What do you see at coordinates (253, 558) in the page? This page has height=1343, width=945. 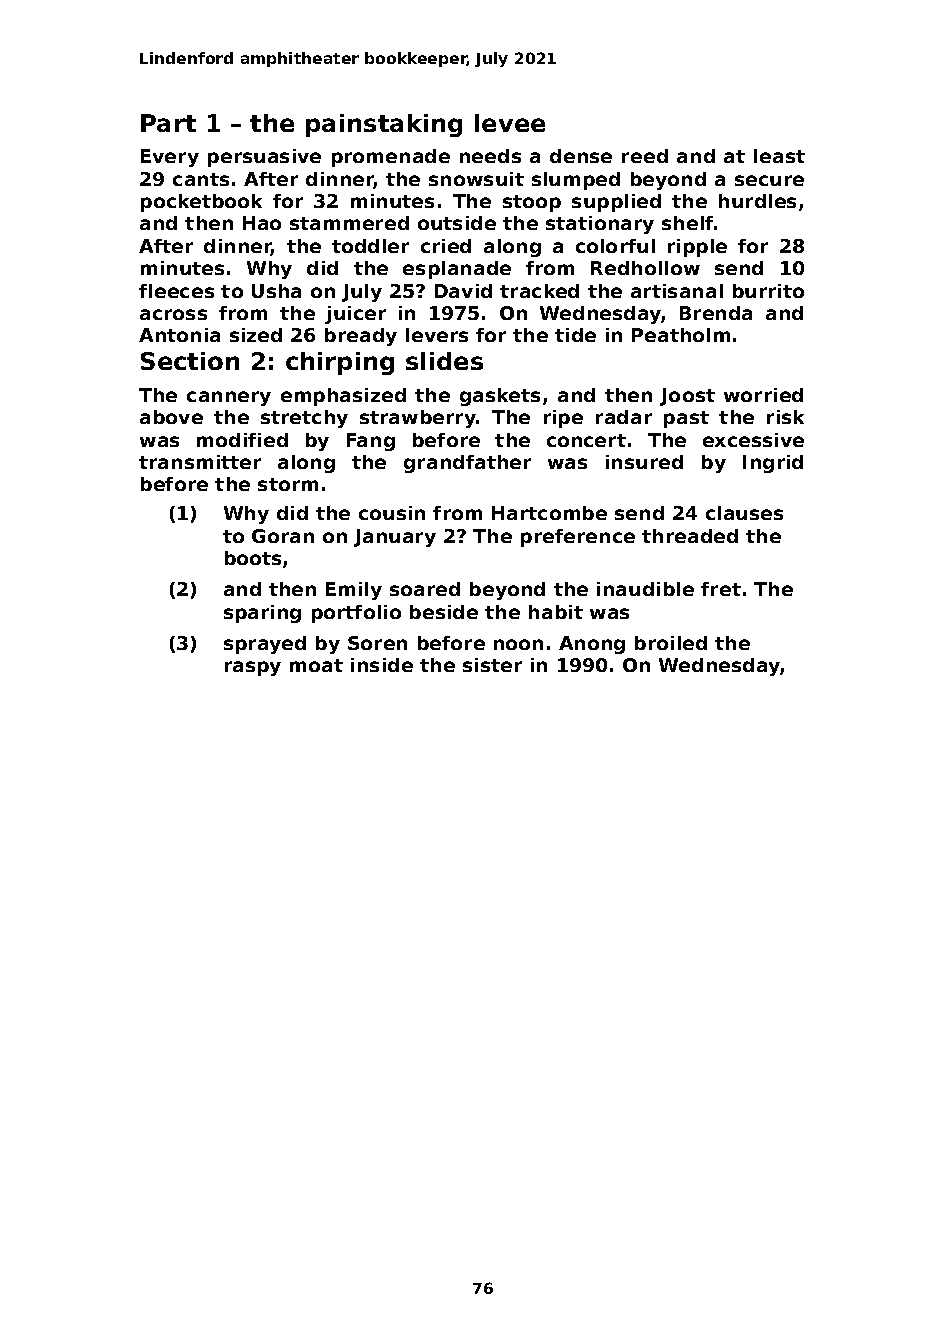 I see `boots` at bounding box center [253, 558].
